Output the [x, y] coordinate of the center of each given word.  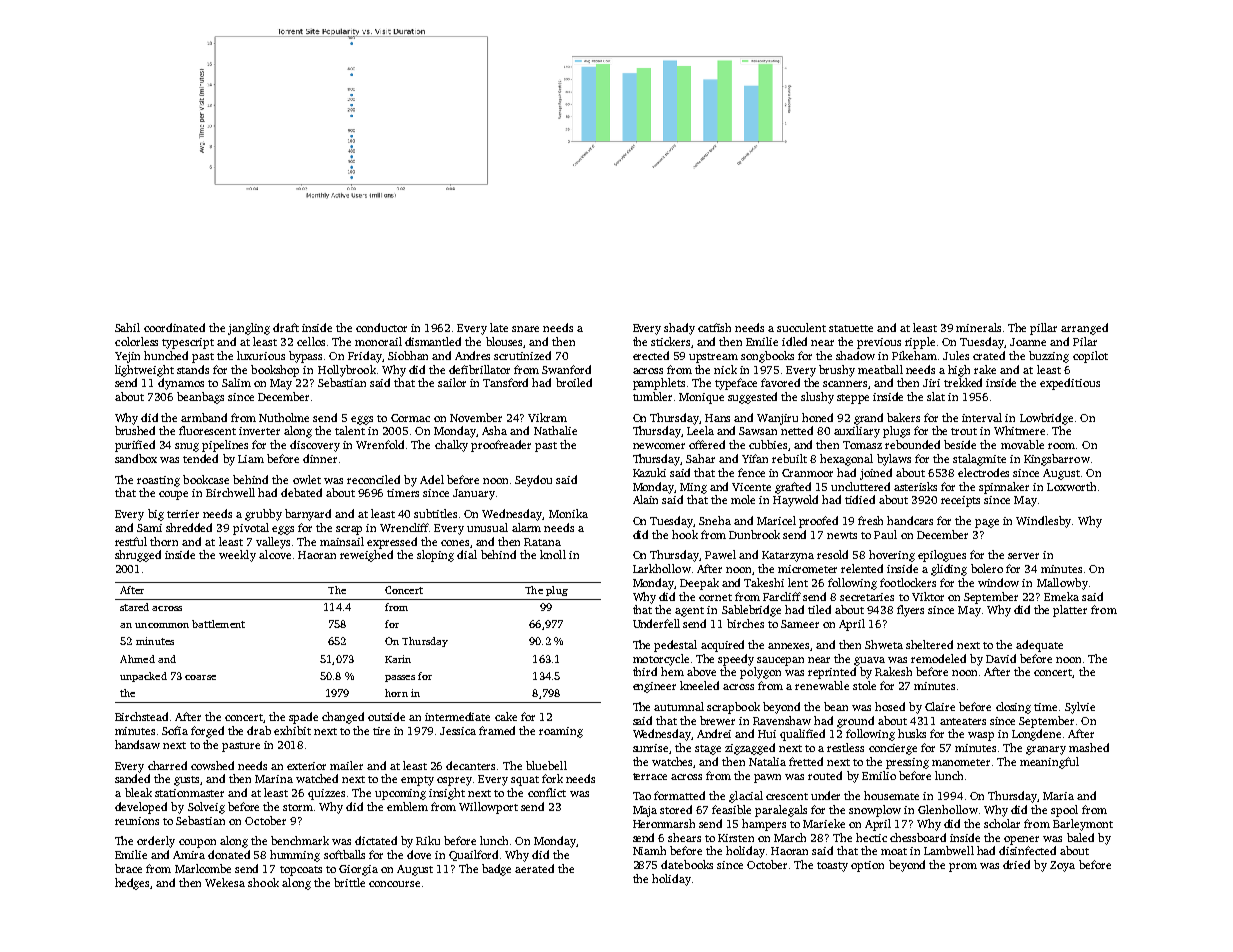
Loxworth [1071, 486]
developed [141, 808]
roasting [158, 481]
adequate [1039, 646]
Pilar [1085, 341]
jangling [249, 329]
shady [679, 329]
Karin [398, 659]
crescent [787, 796]
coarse [200, 677]
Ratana [542, 542]
